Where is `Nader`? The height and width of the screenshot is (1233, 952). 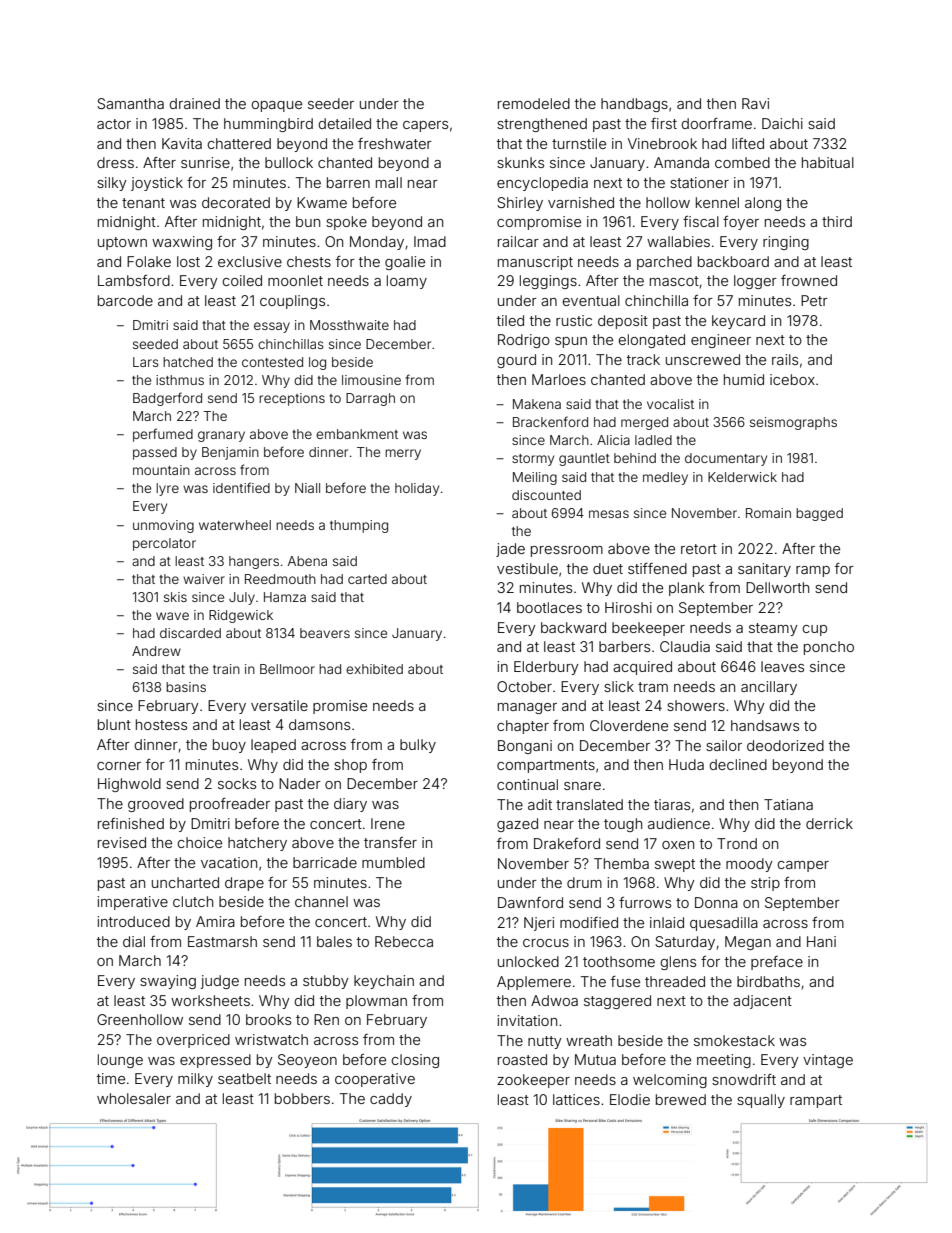 Nader is located at coordinates (300, 783).
